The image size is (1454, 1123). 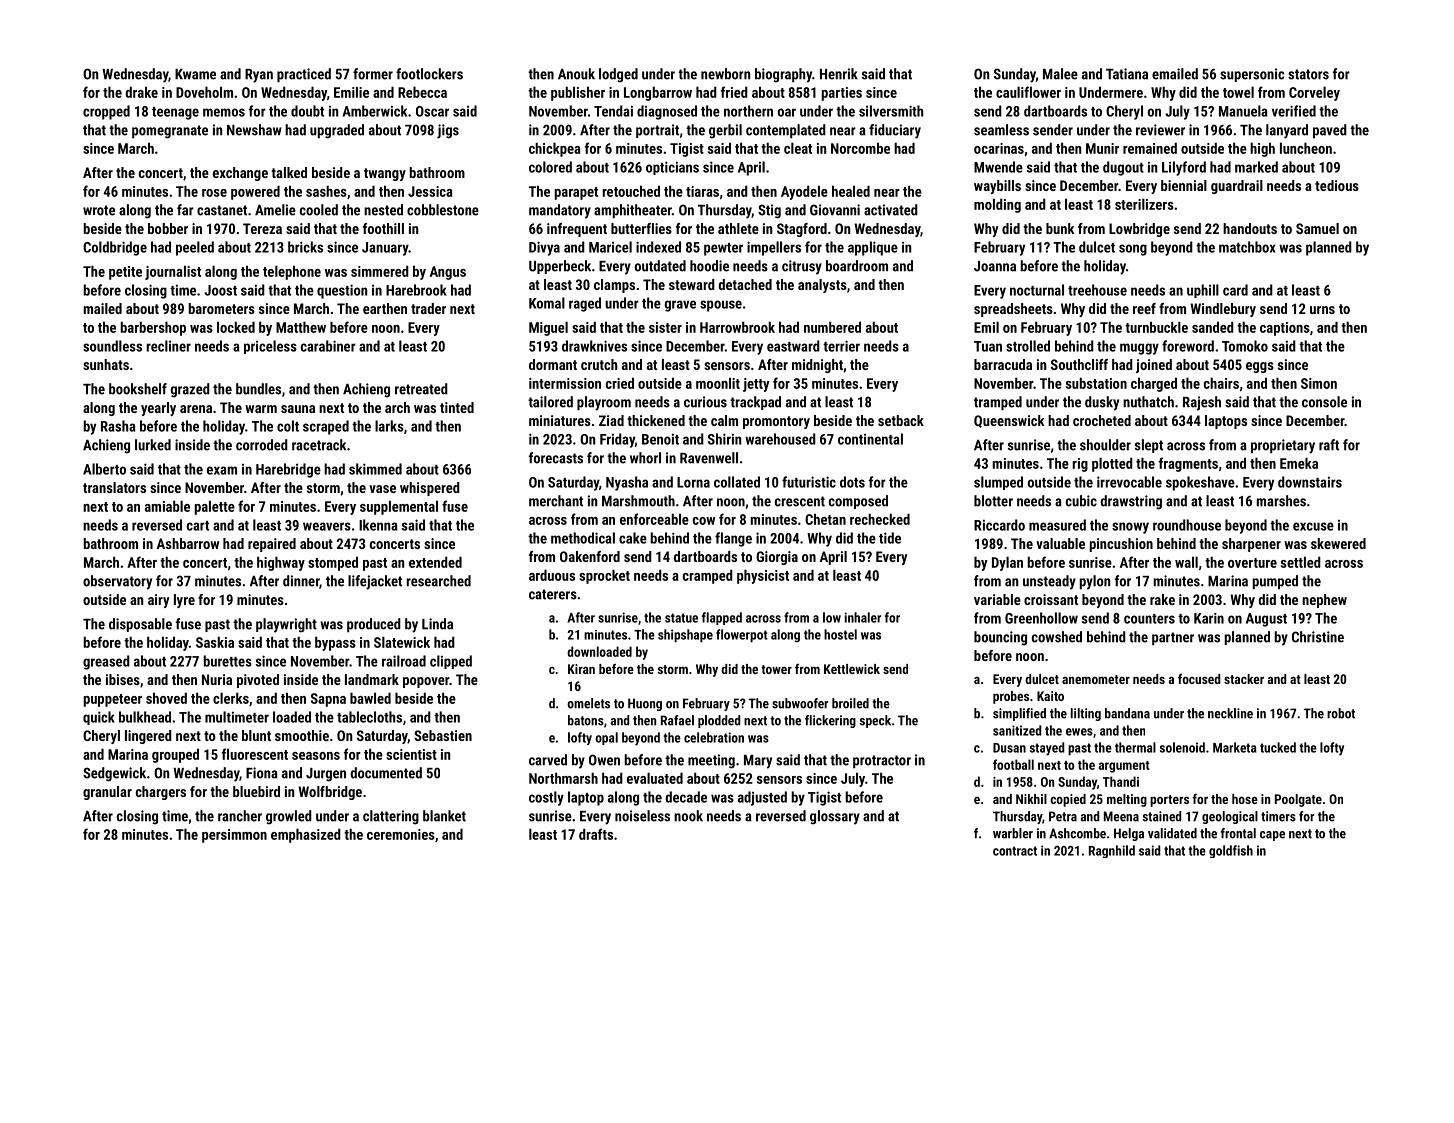 I want to click on cart, so click(x=198, y=526).
